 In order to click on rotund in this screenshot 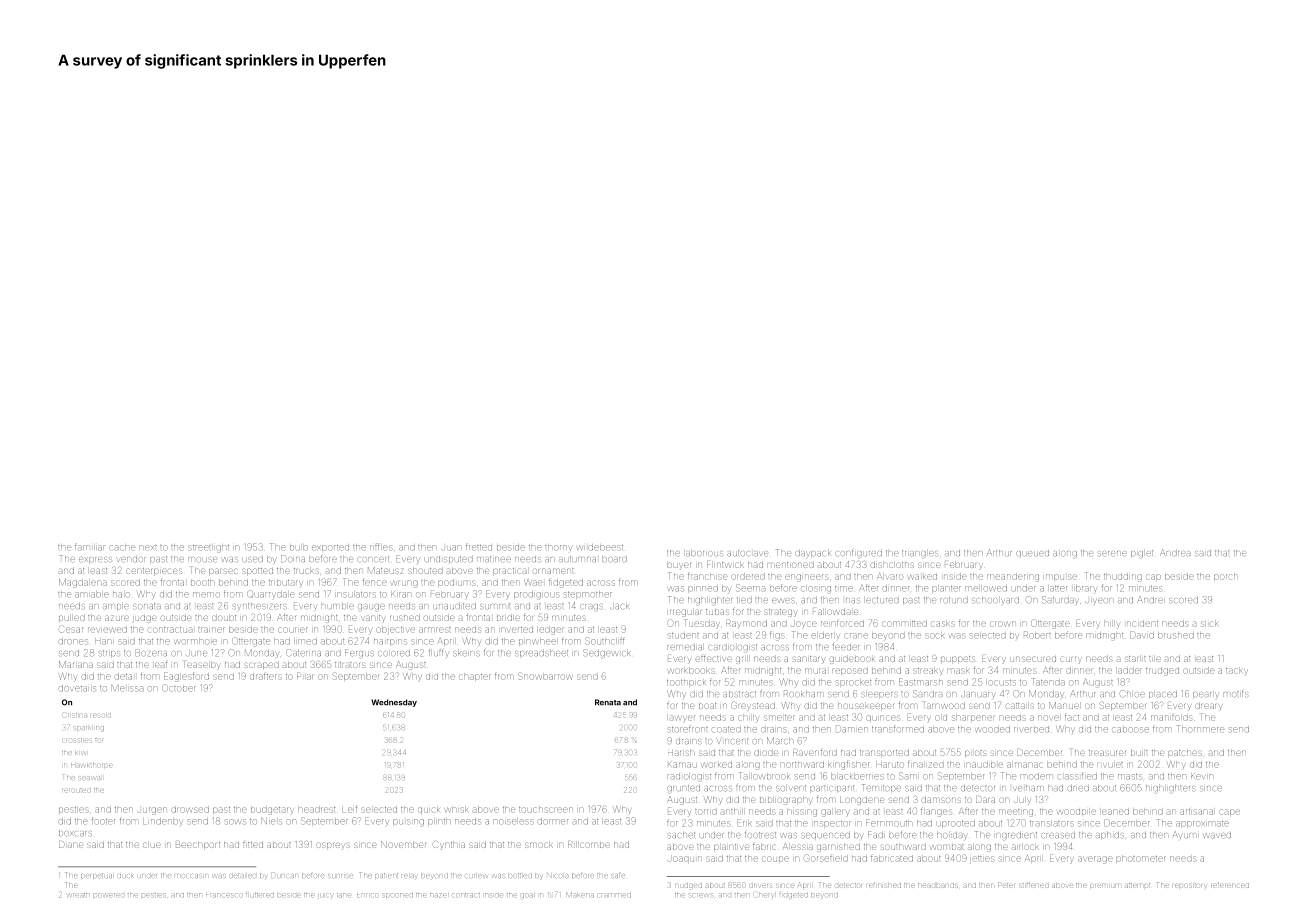, I will do `click(954, 600)`.
